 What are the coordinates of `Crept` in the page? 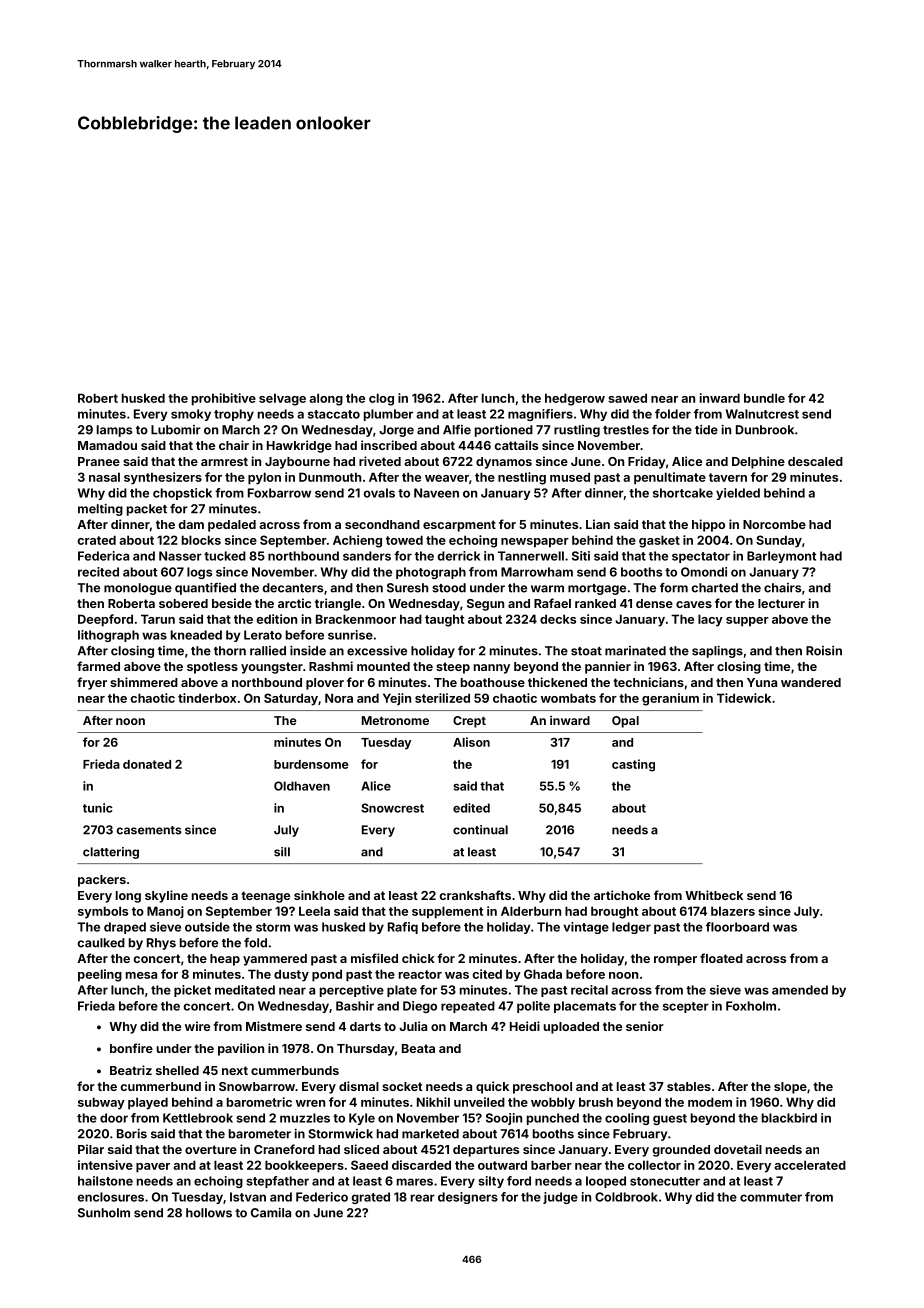 It's located at (469, 722).
